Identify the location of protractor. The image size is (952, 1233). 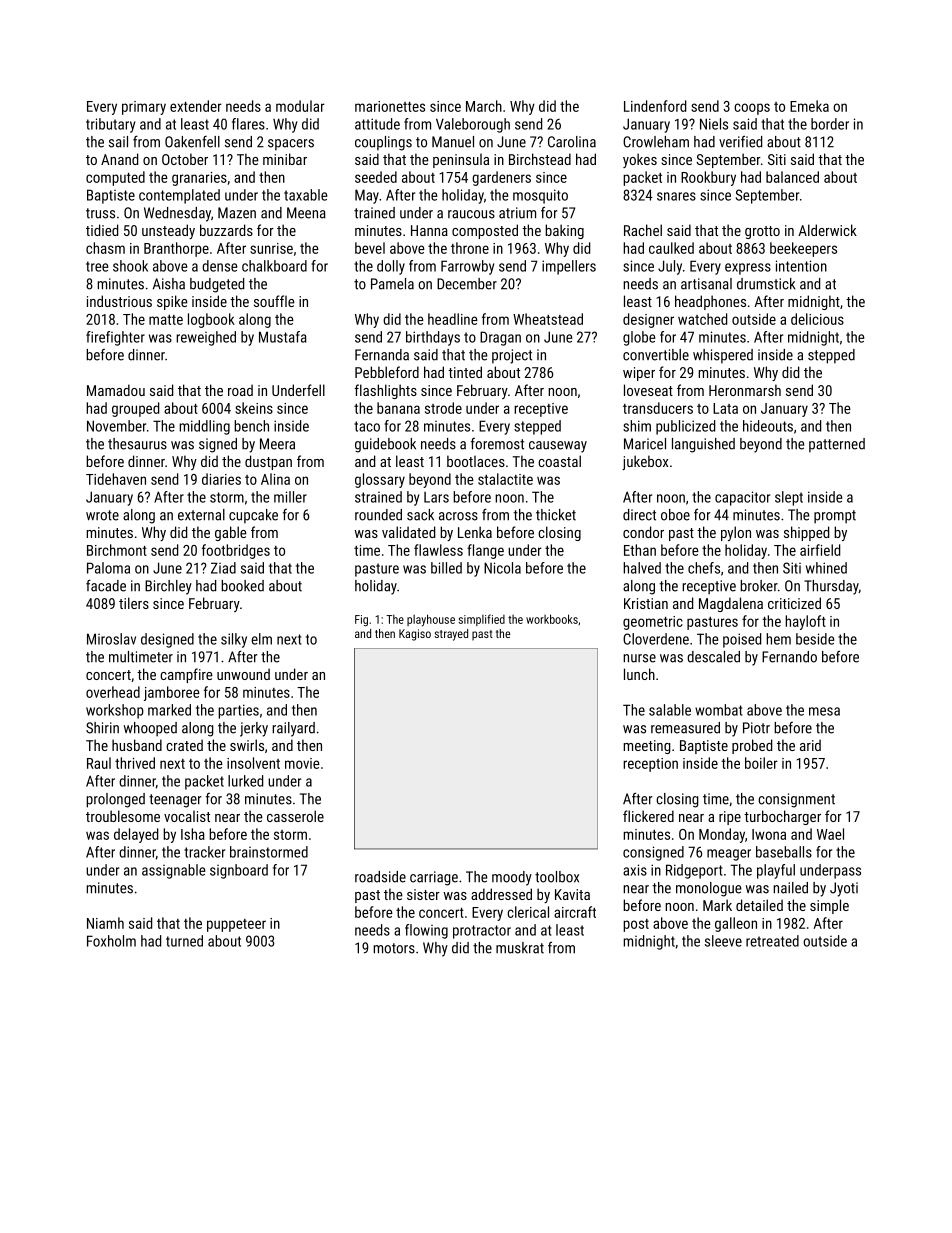
(482, 932).
